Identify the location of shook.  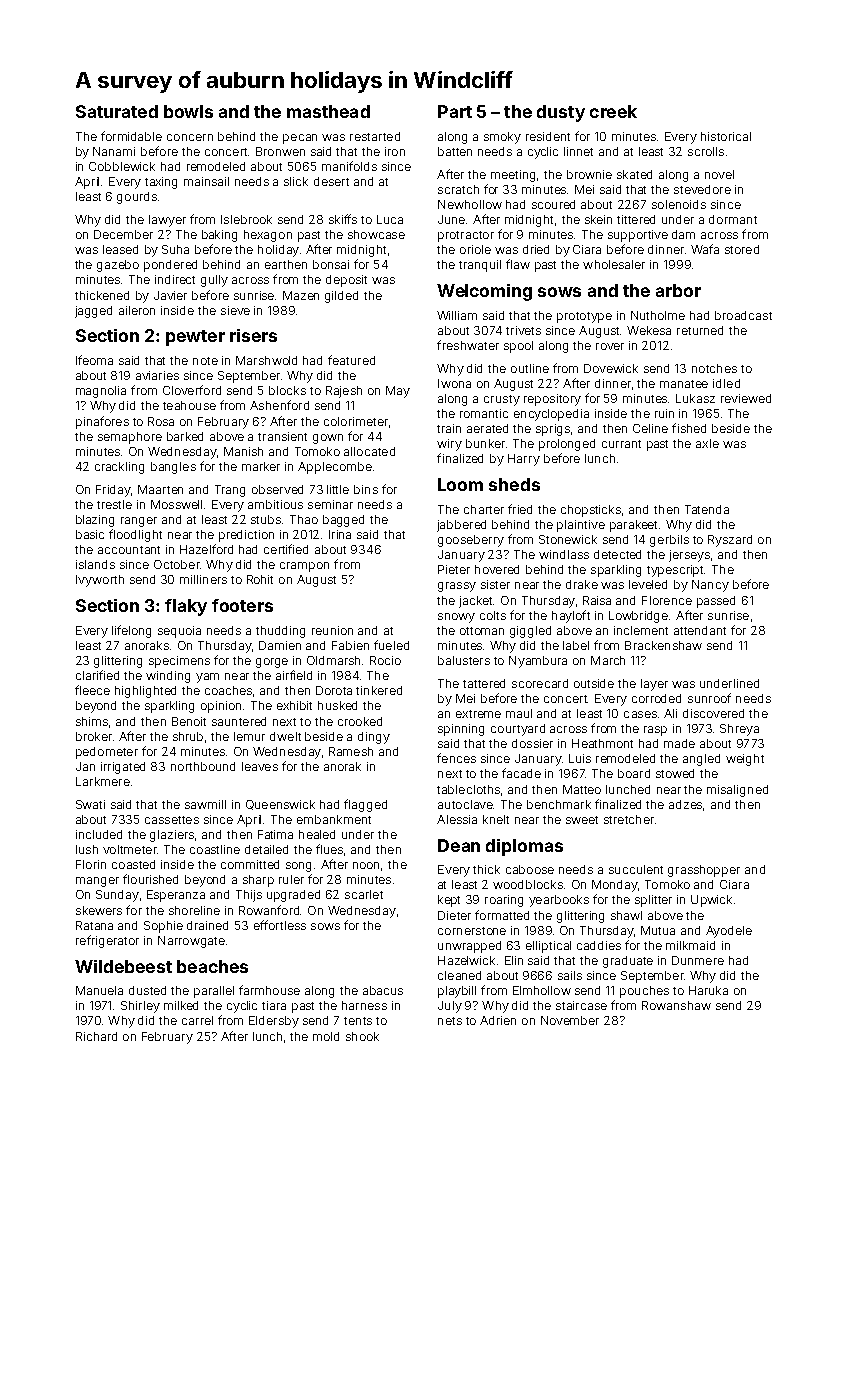
(362, 1036).
